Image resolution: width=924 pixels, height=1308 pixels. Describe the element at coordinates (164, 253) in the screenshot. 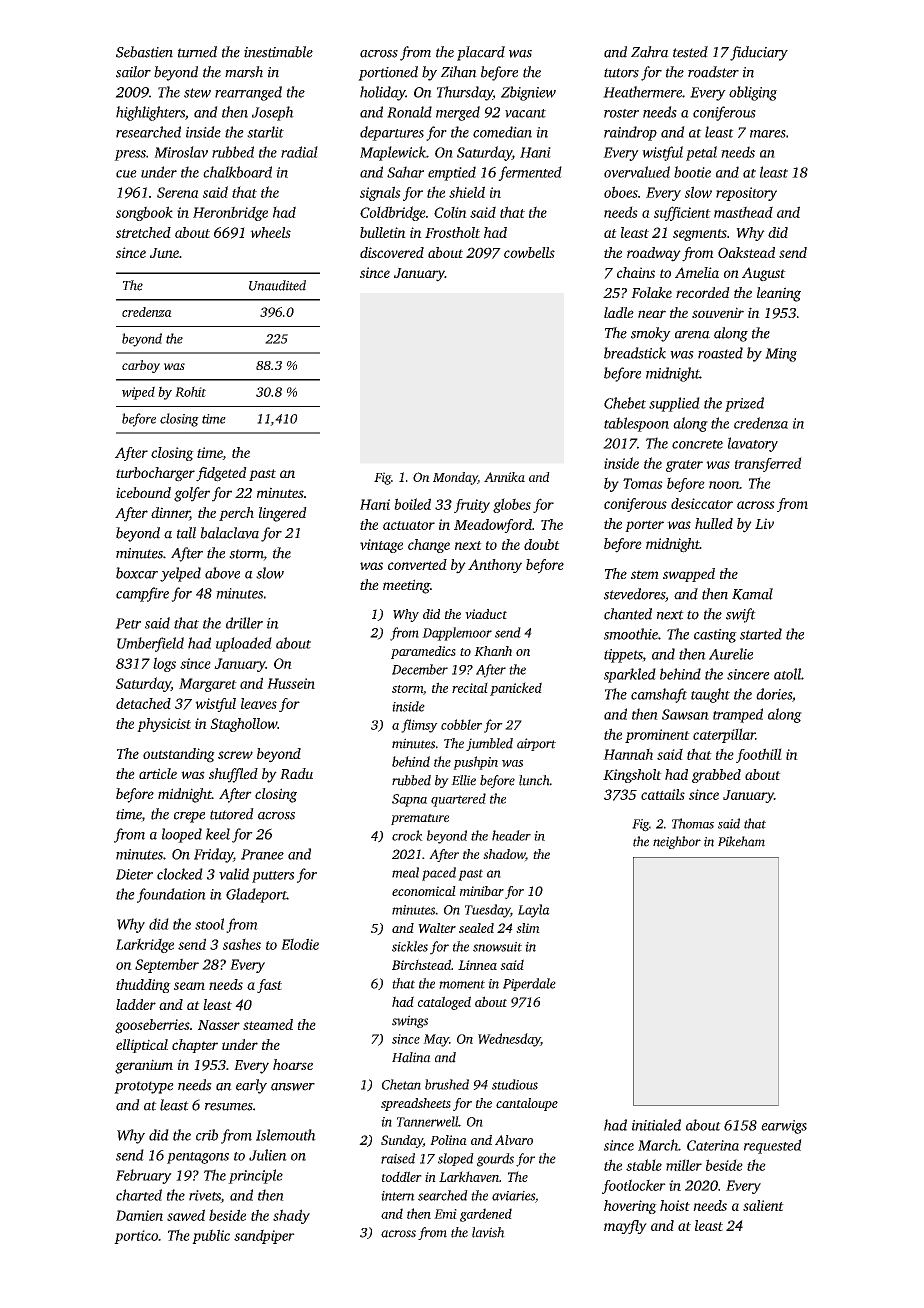

I see `June` at that location.
